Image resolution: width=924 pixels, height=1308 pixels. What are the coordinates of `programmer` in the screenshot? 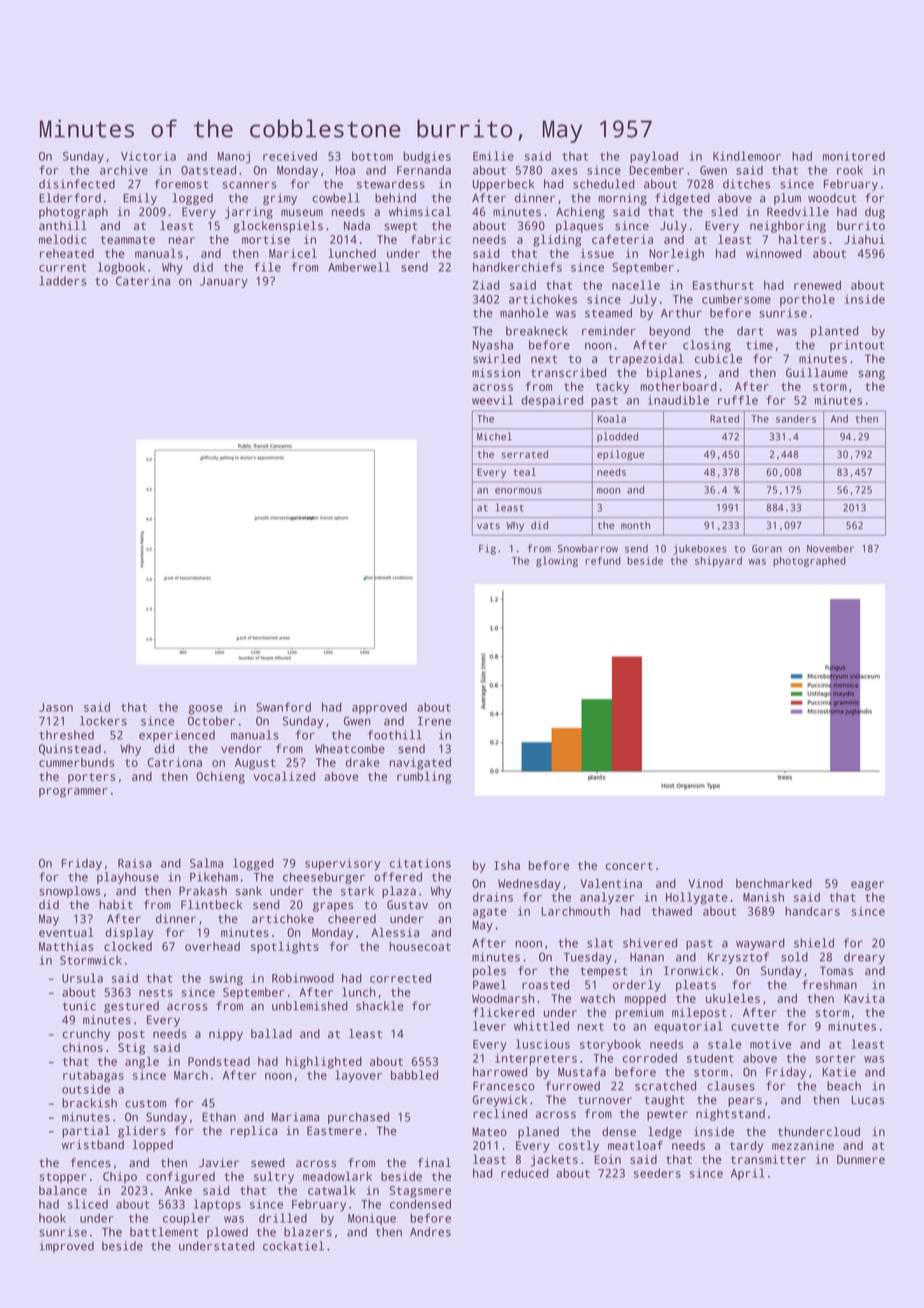 It's located at (73, 793).
